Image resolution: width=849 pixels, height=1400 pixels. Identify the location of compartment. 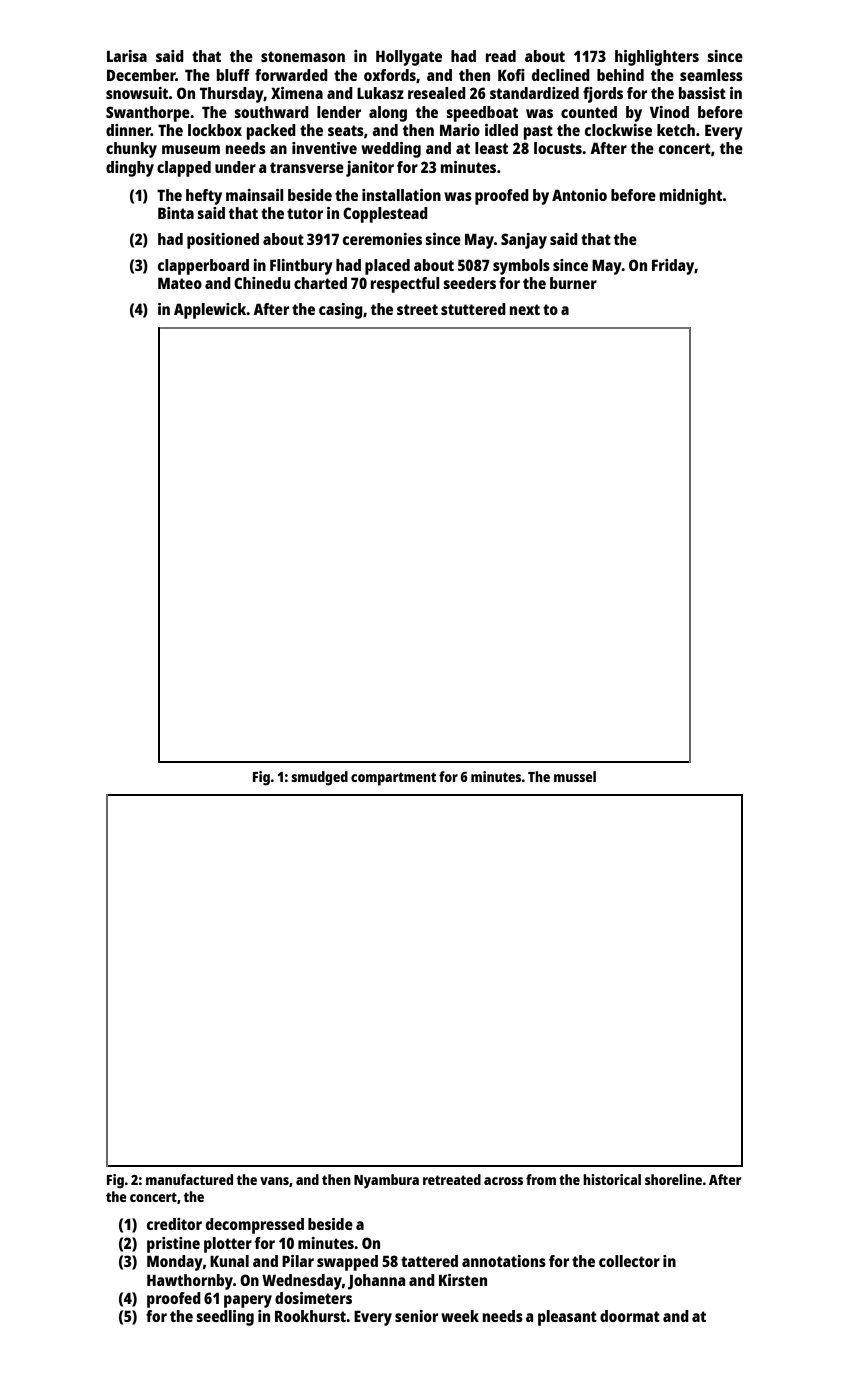
(393, 779).
